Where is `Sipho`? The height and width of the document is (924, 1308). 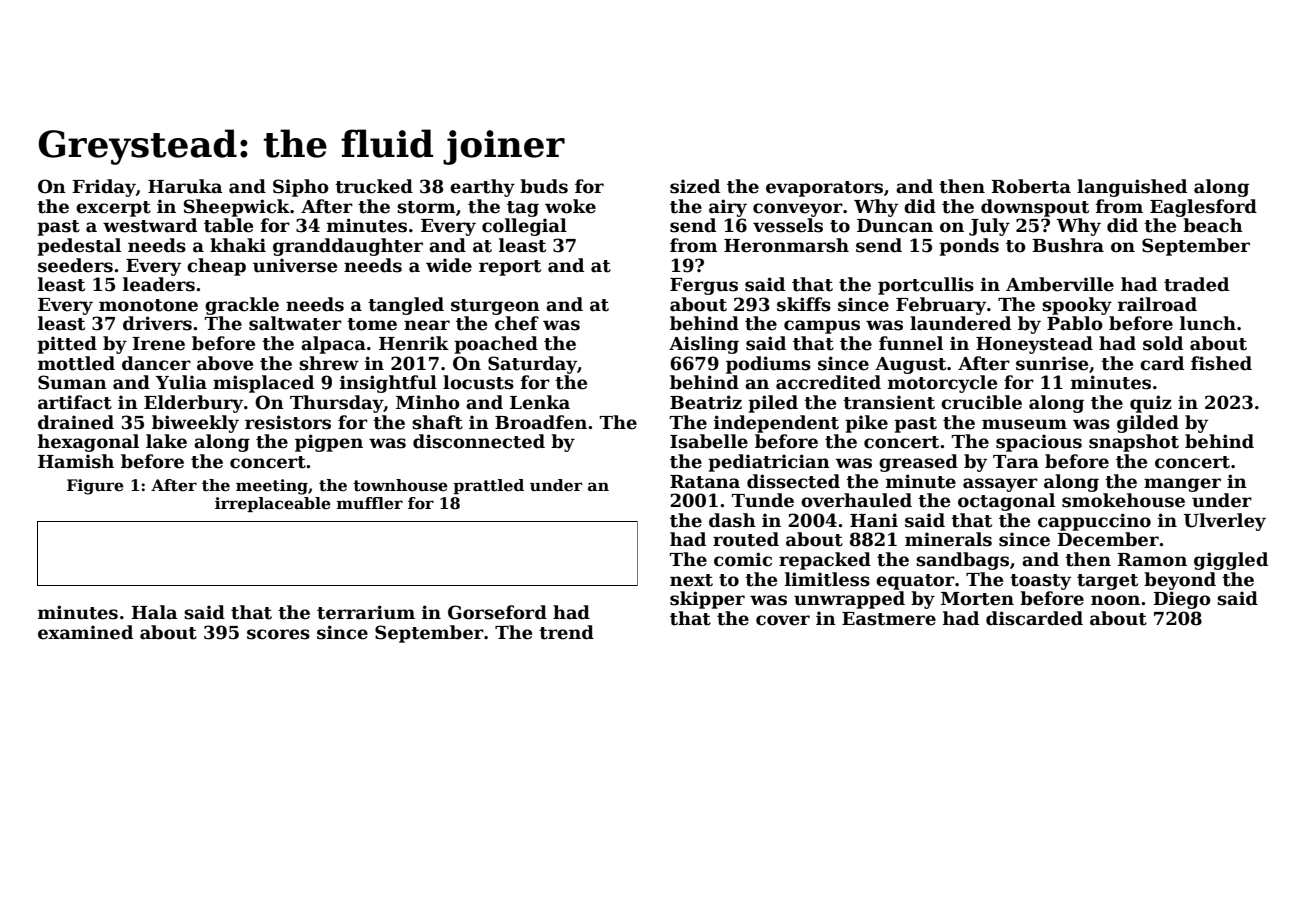 Sipho is located at coordinates (301, 188).
